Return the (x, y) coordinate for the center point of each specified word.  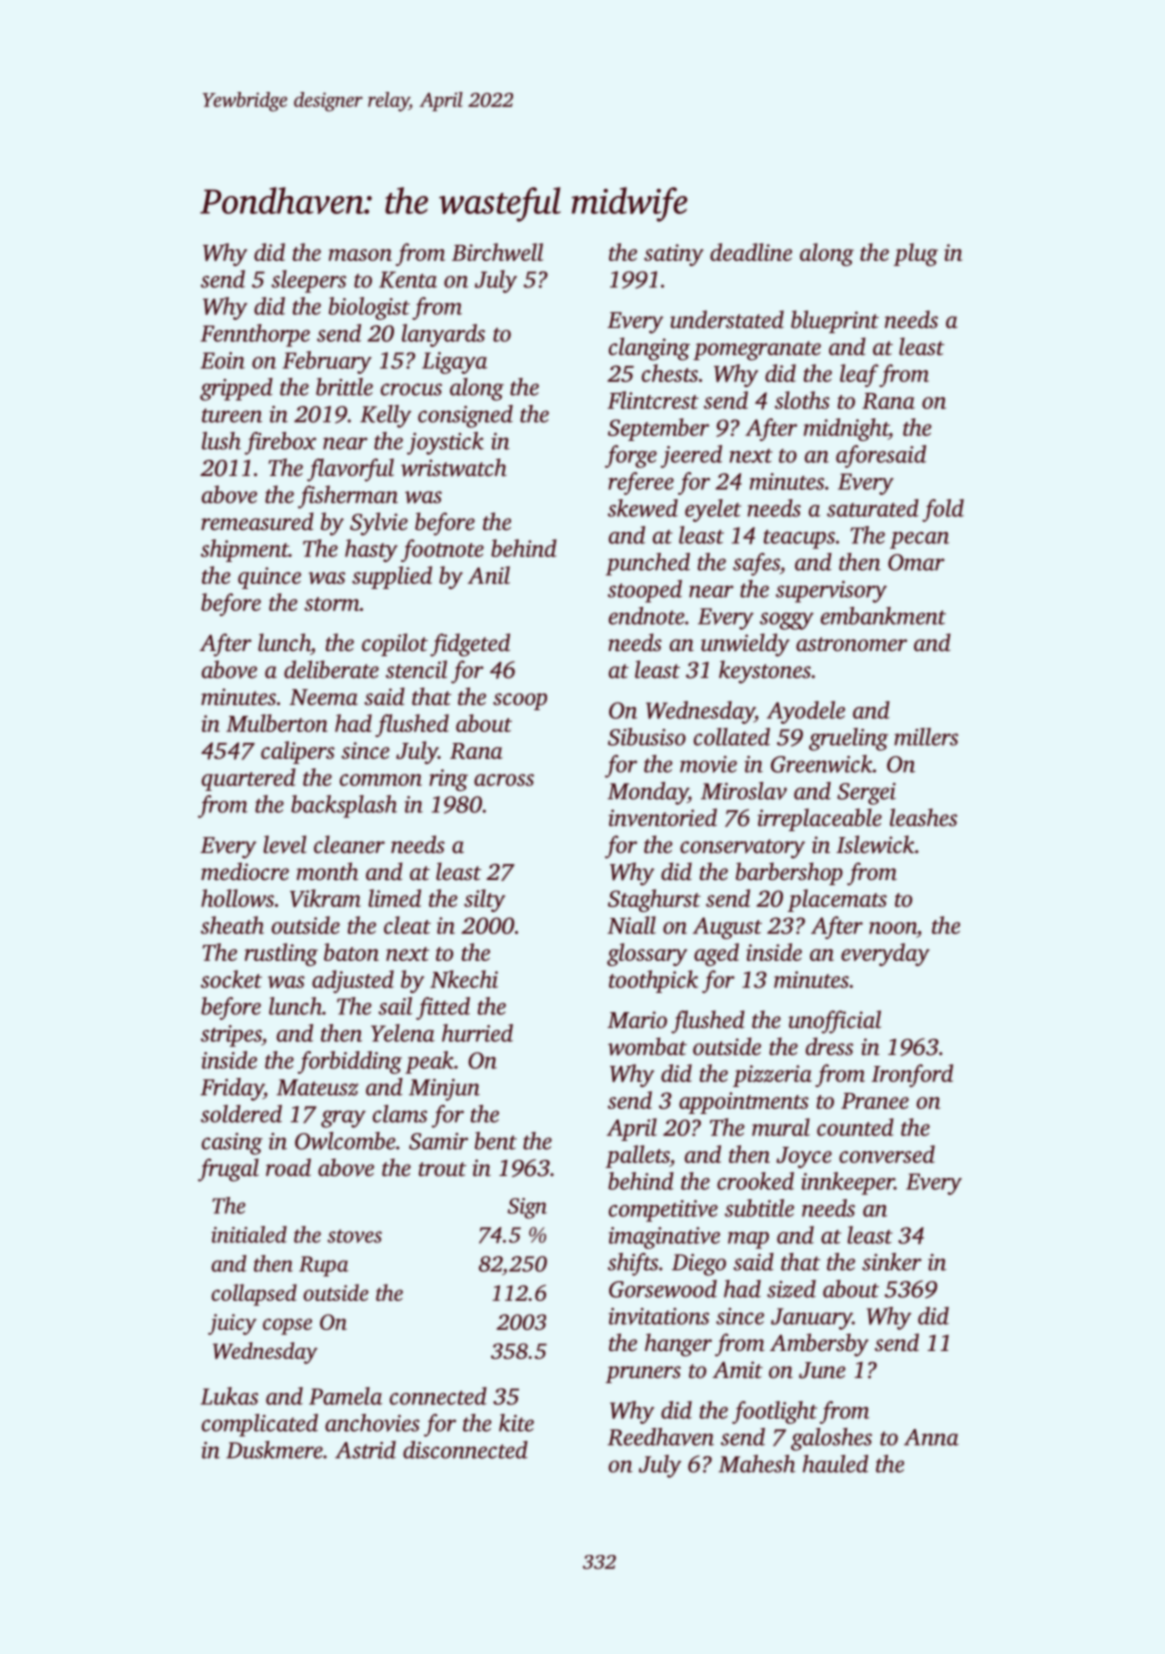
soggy (787, 621)
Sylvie (379, 524)
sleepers (308, 281)
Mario (637, 1020)
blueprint (835, 321)
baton (351, 952)
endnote (646, 616)
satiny (674, 255)
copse (287, 1326)
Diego (699, 1265)
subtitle (759, 1208)
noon (893, 928)
